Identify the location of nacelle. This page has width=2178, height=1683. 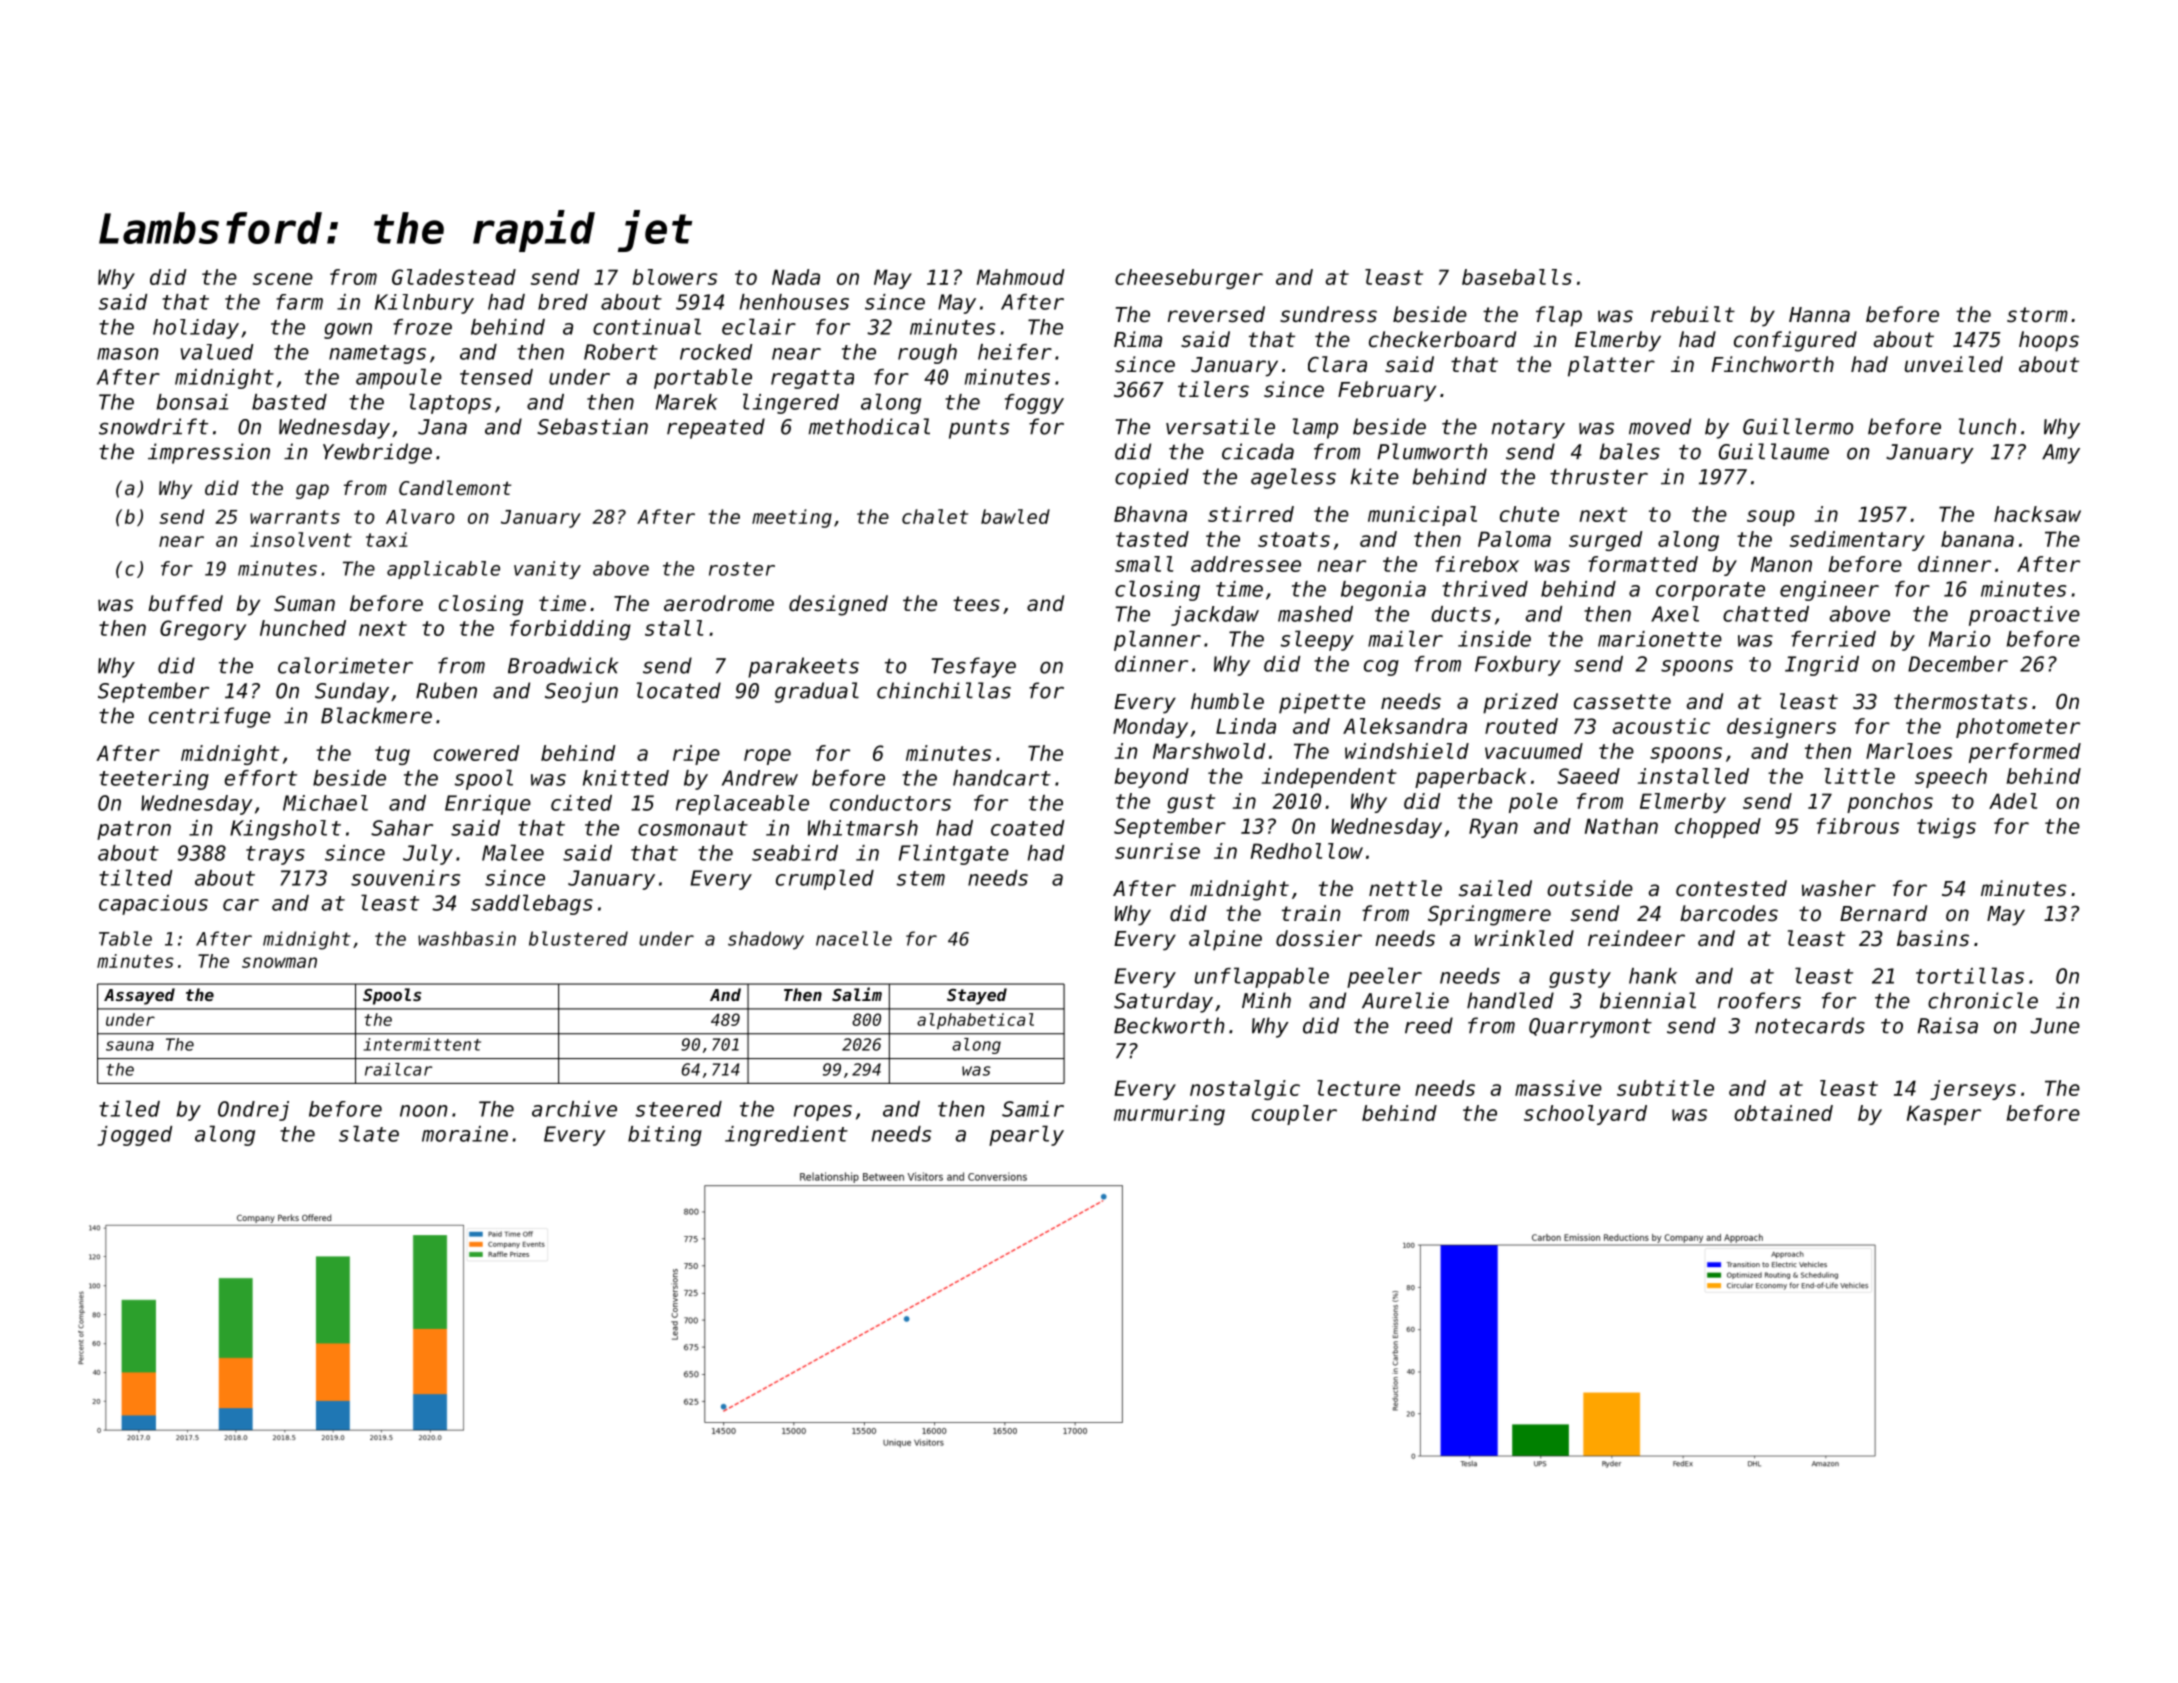
(854, 938).
